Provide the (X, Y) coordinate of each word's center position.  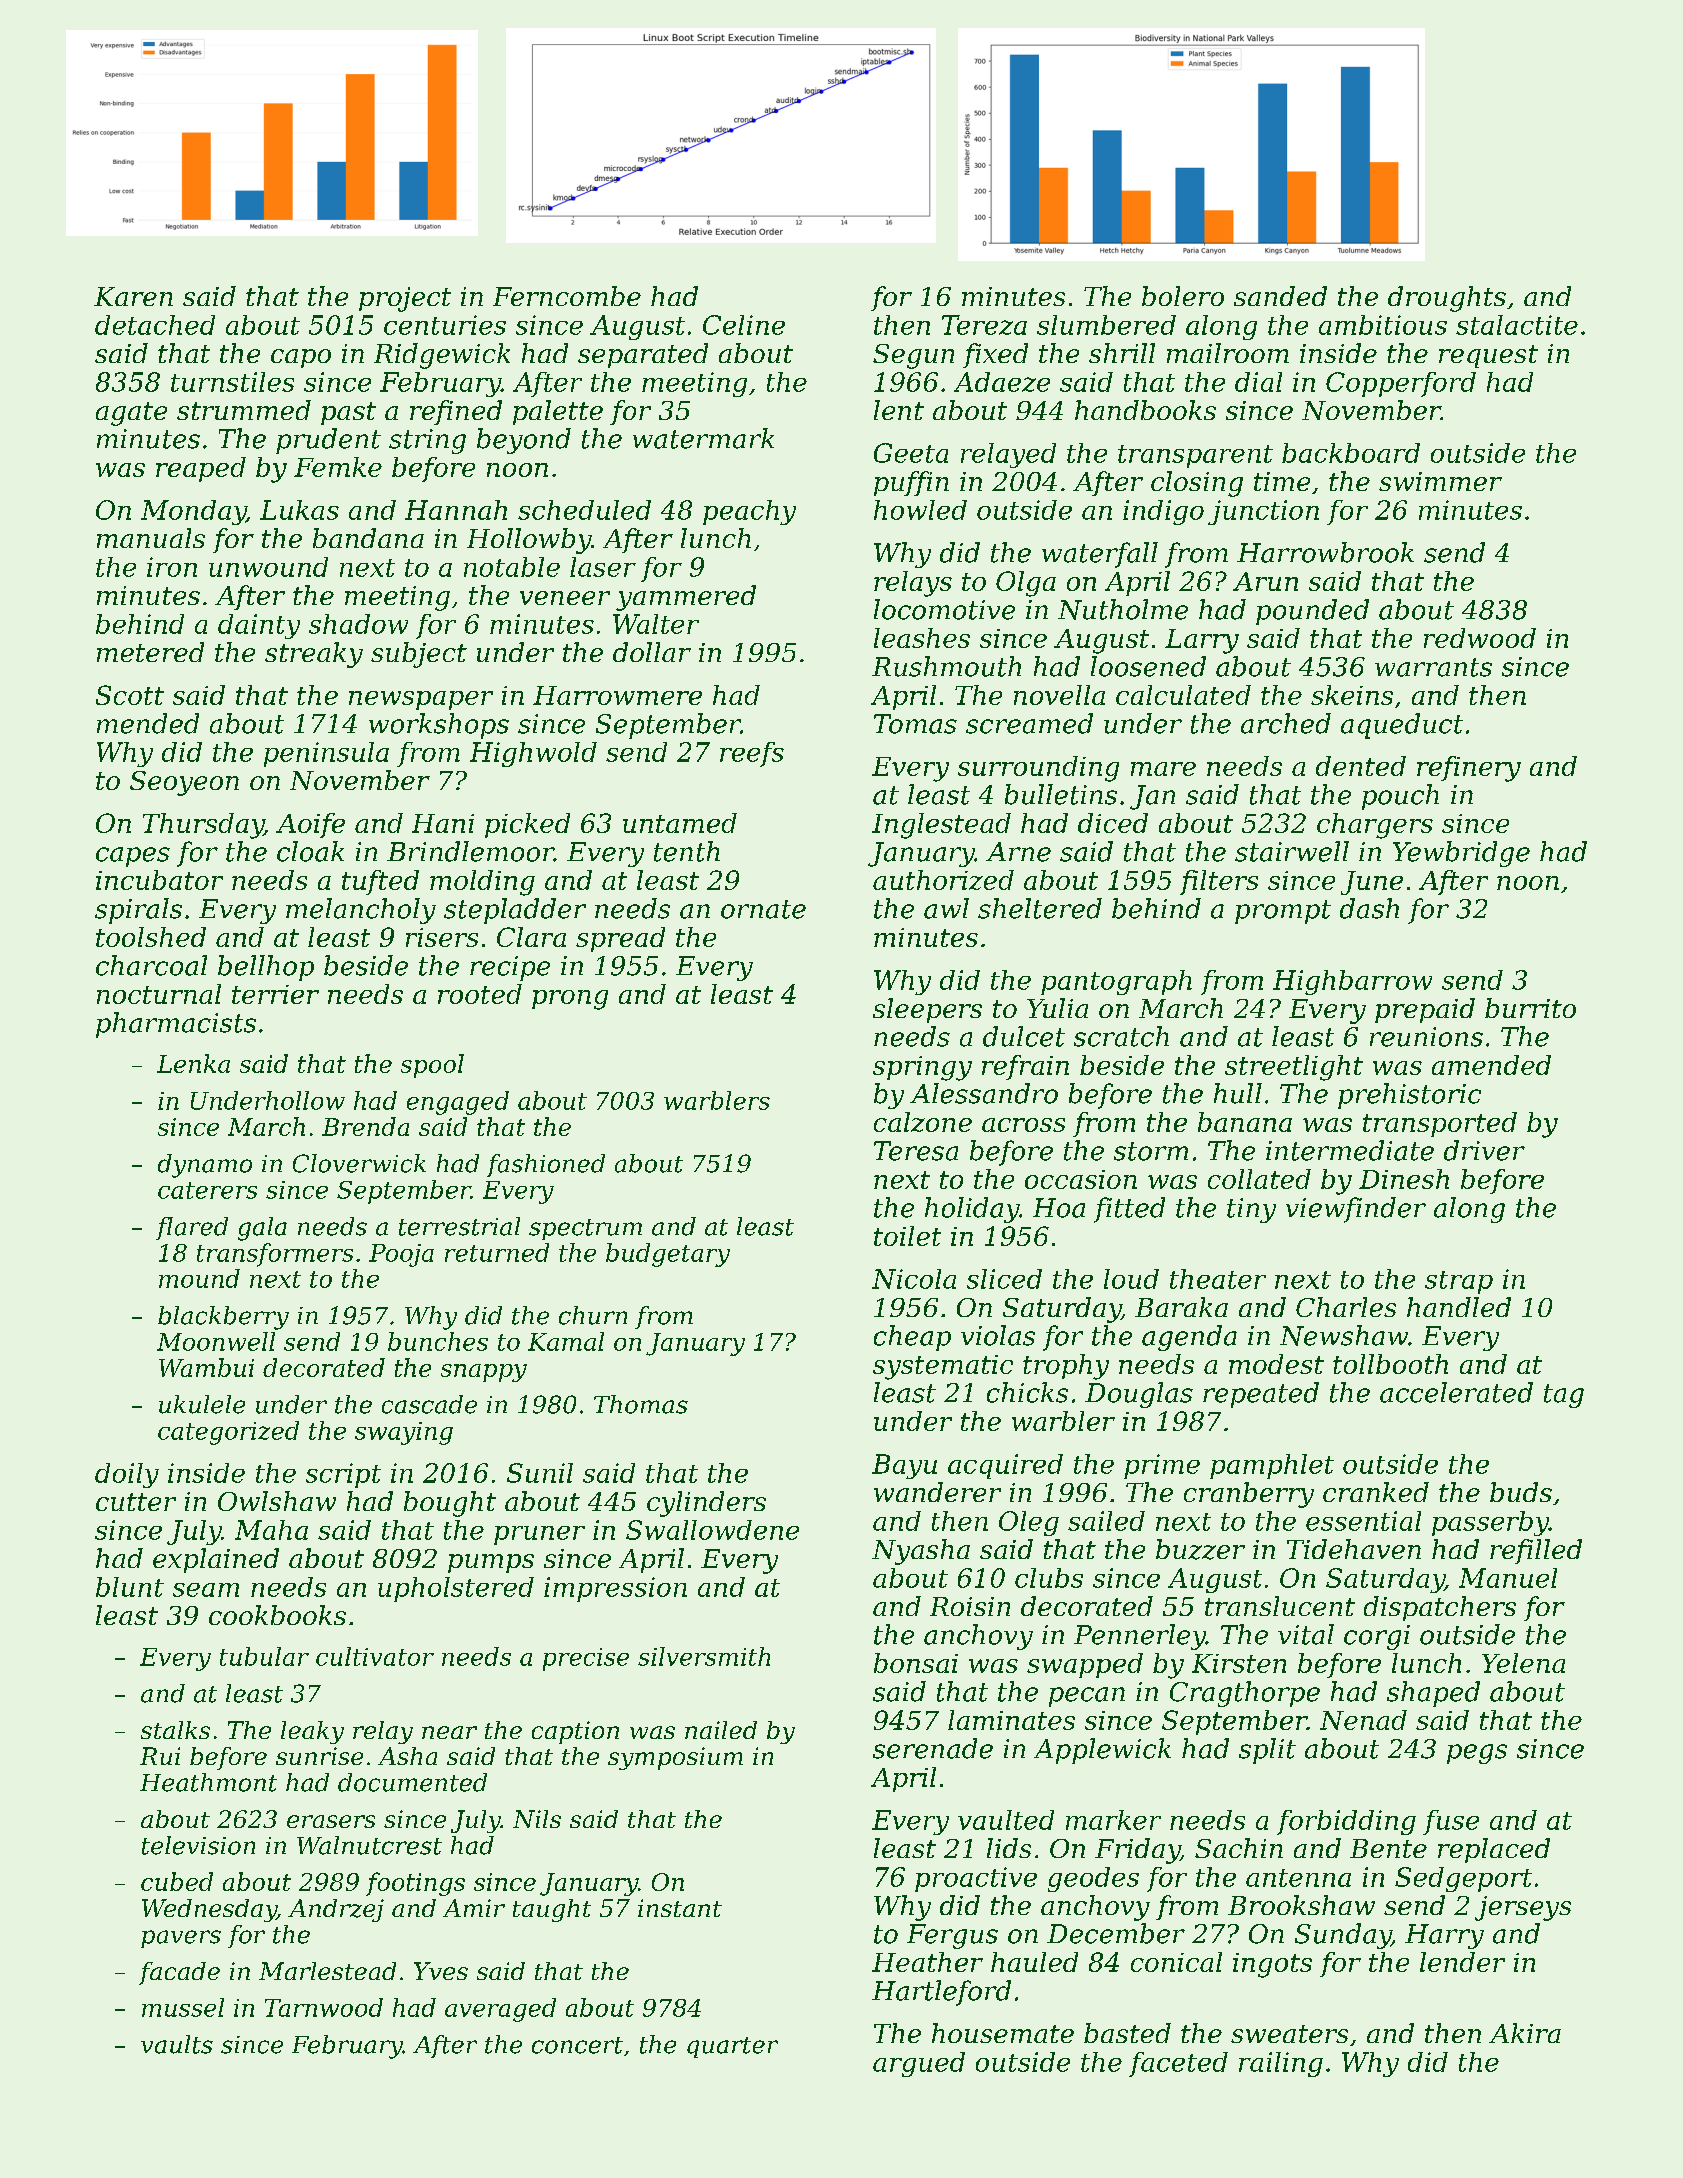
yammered (686, 598)
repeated (1261, 1395)
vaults (177, 2044)
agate (131, 414)
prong (570, 1000)
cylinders (706, 1504)
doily (127, 1475)
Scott (130, 695)
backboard (1351, 453)
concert (577, 2045)
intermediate (1350, 1150)
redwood (1480, 638)
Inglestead (941, 826)
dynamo (205, 1166)
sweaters (1289, 2034)
